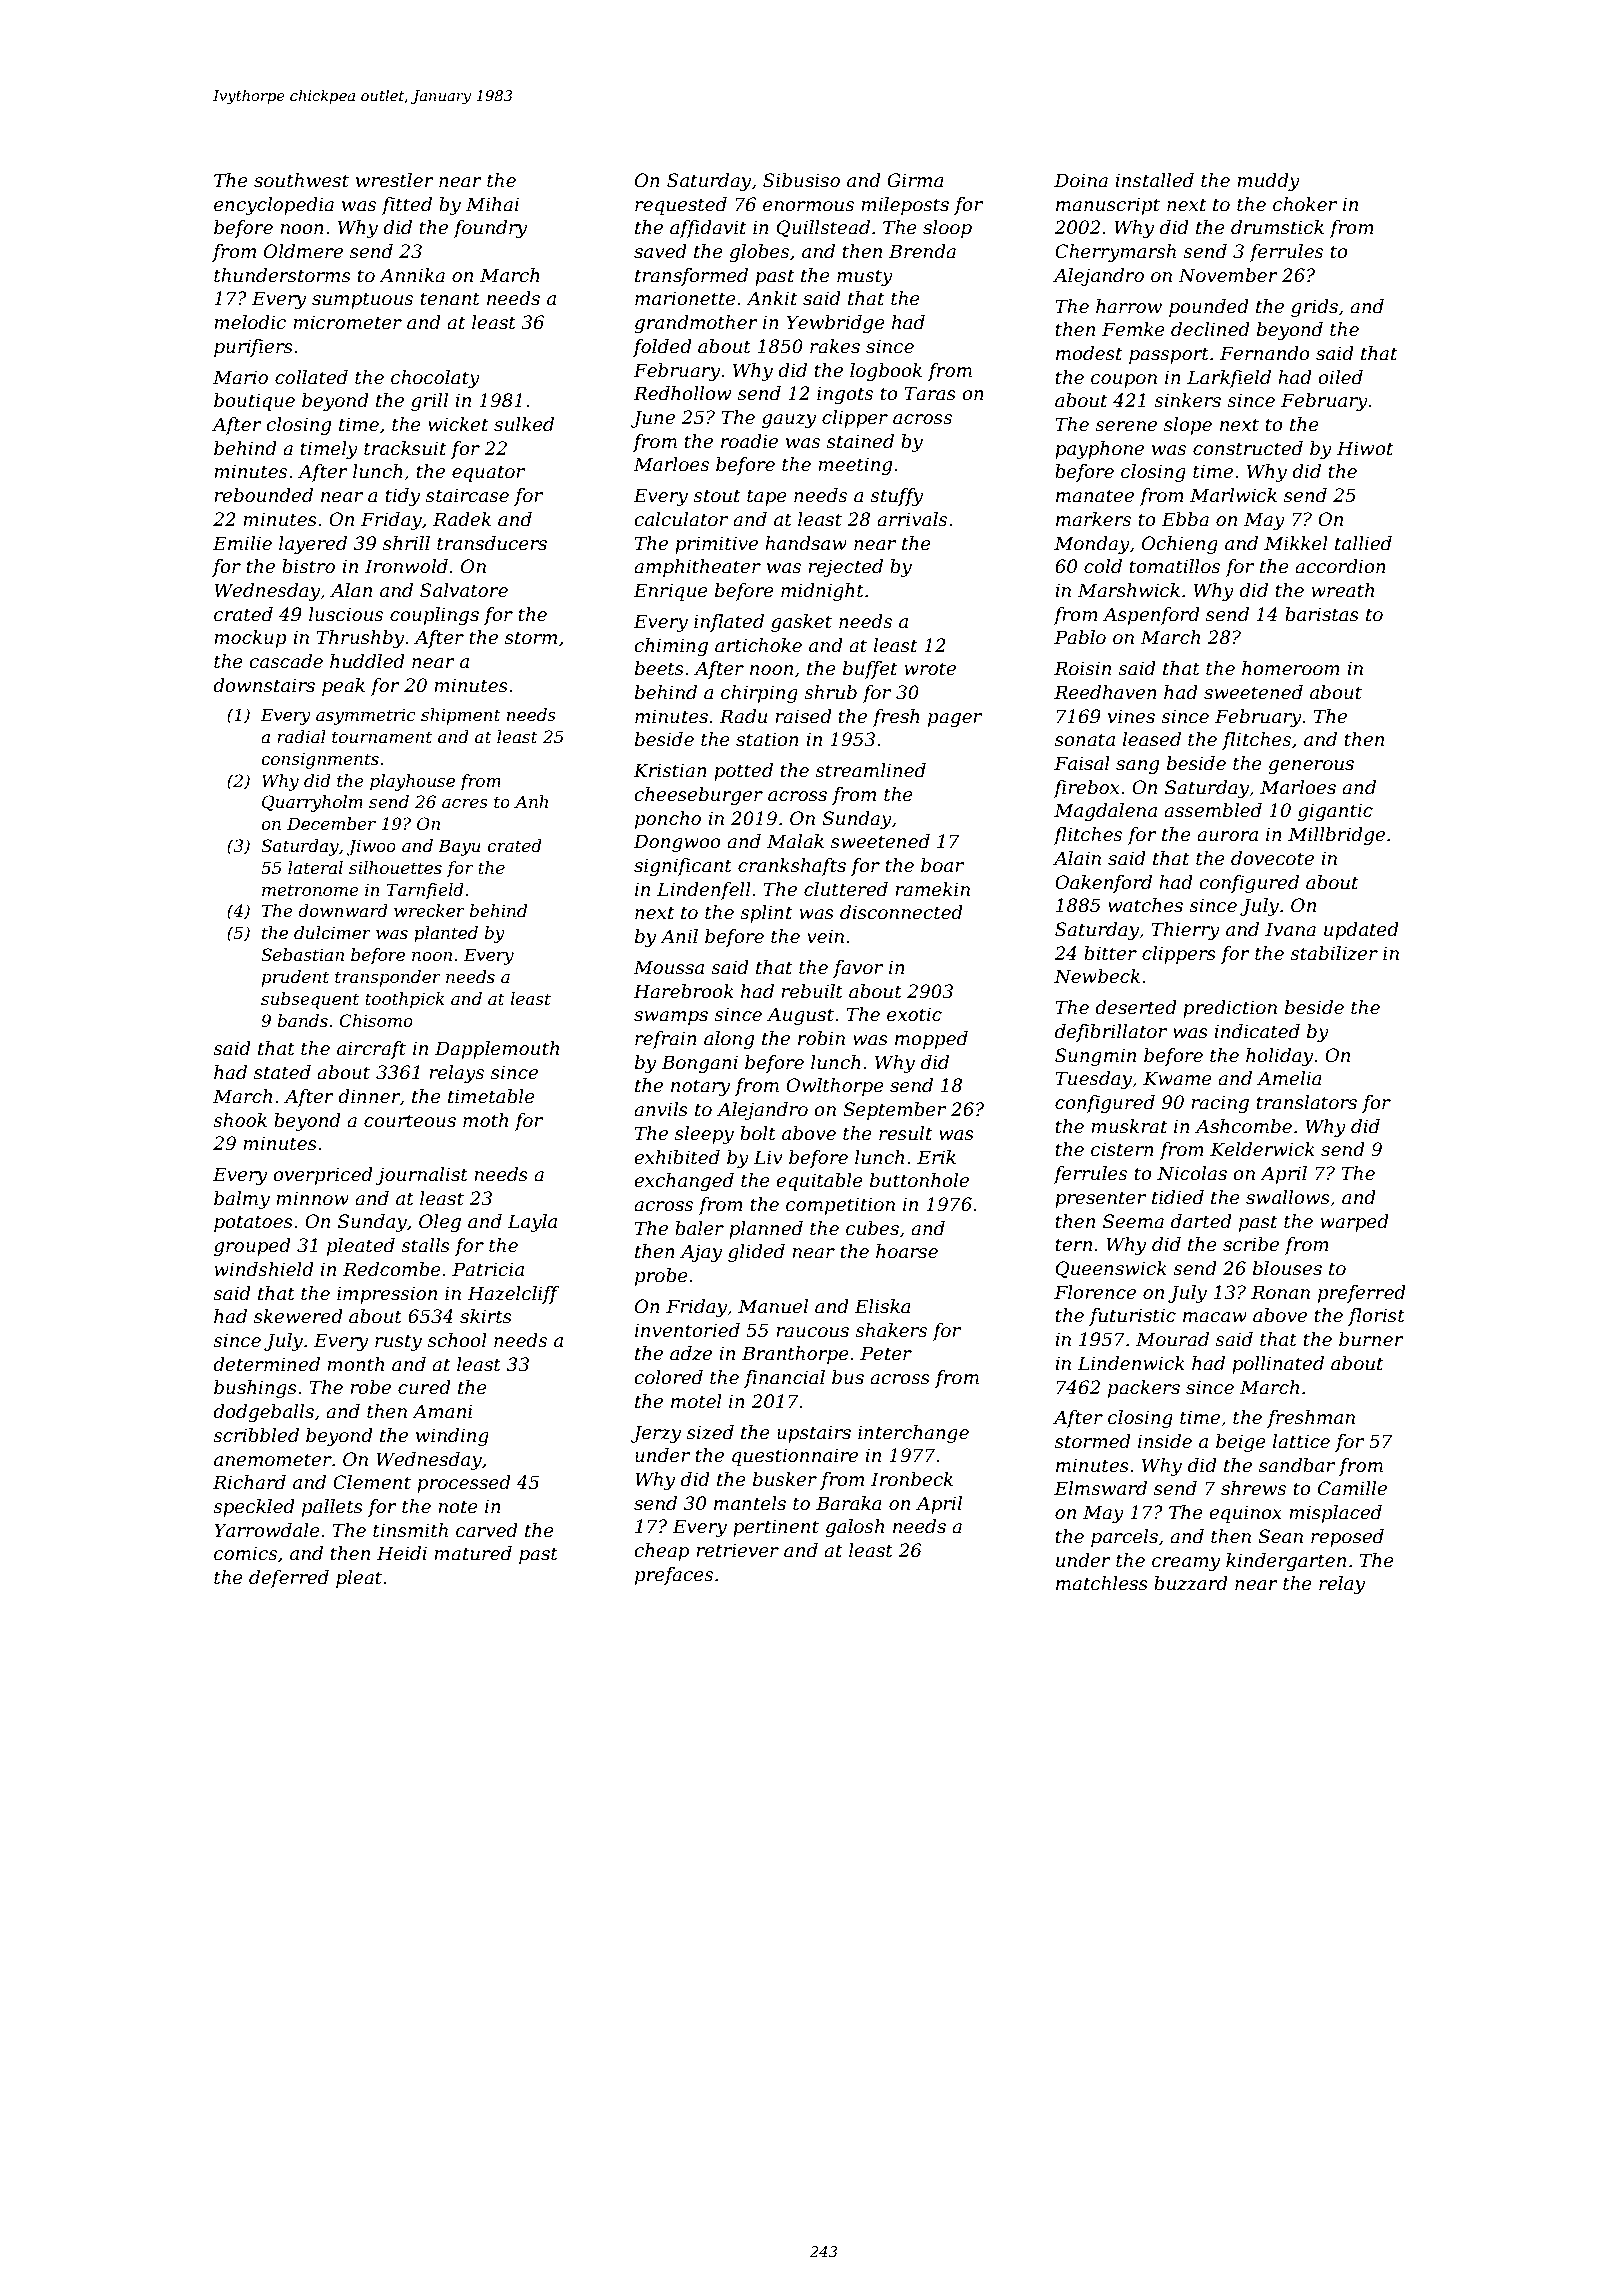 This image has height=2292, width=1620. Describe the element at coordinates (1151, 616) in the image. I see `Aspenford` at that location.
